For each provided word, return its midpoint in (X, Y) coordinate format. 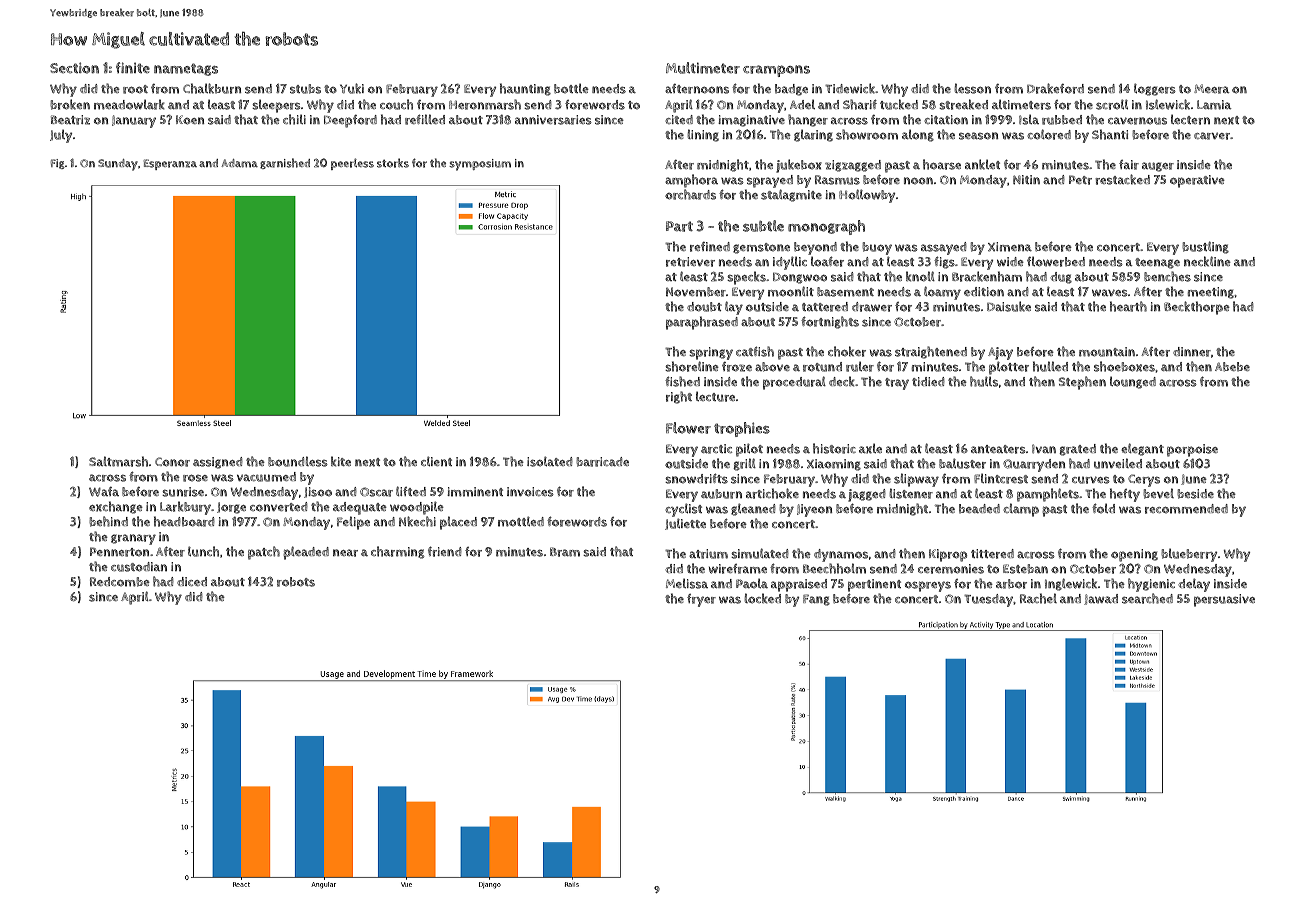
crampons (776, 71)
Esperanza (170, 164)
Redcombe (120, 582)
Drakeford (1055, 88)
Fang (816, 600)
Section (74, 68)
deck (841, 381)
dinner (1192, 352)
